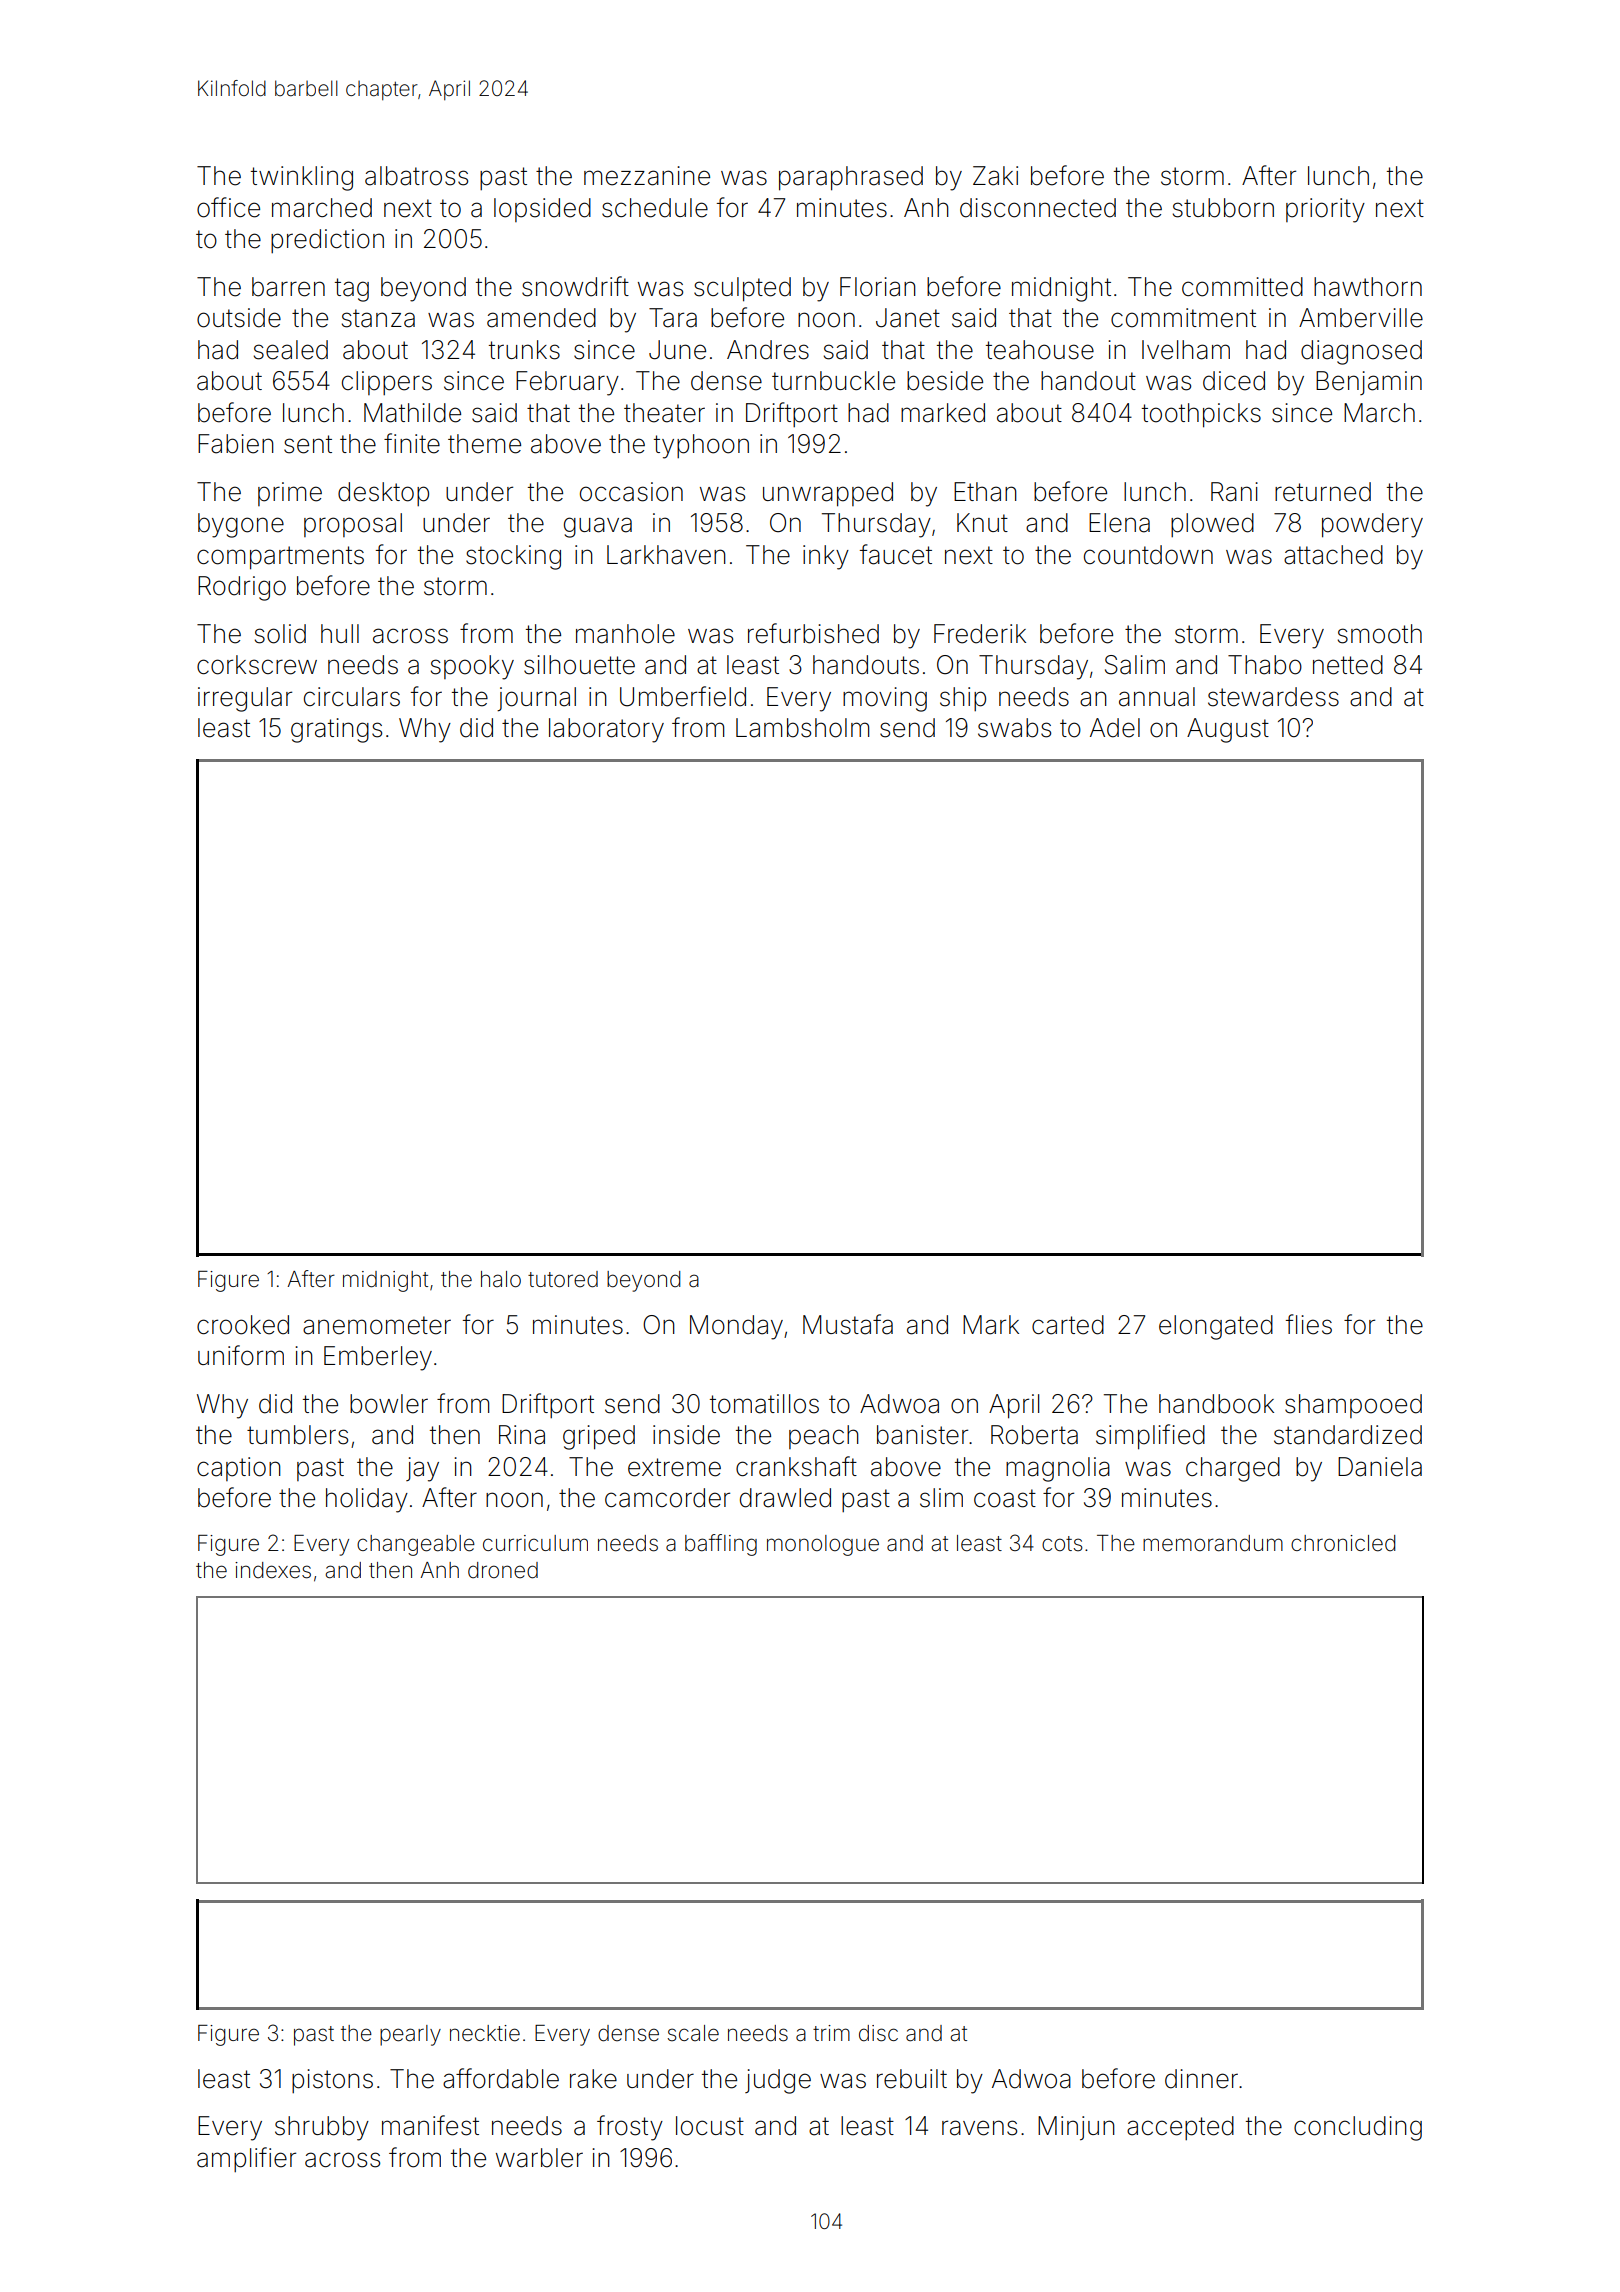 The width and height of the screenshot is (1620, 2292). Describe the element at coordinates (1119, 523) in the screenshot. I see `Elena` at that location.
